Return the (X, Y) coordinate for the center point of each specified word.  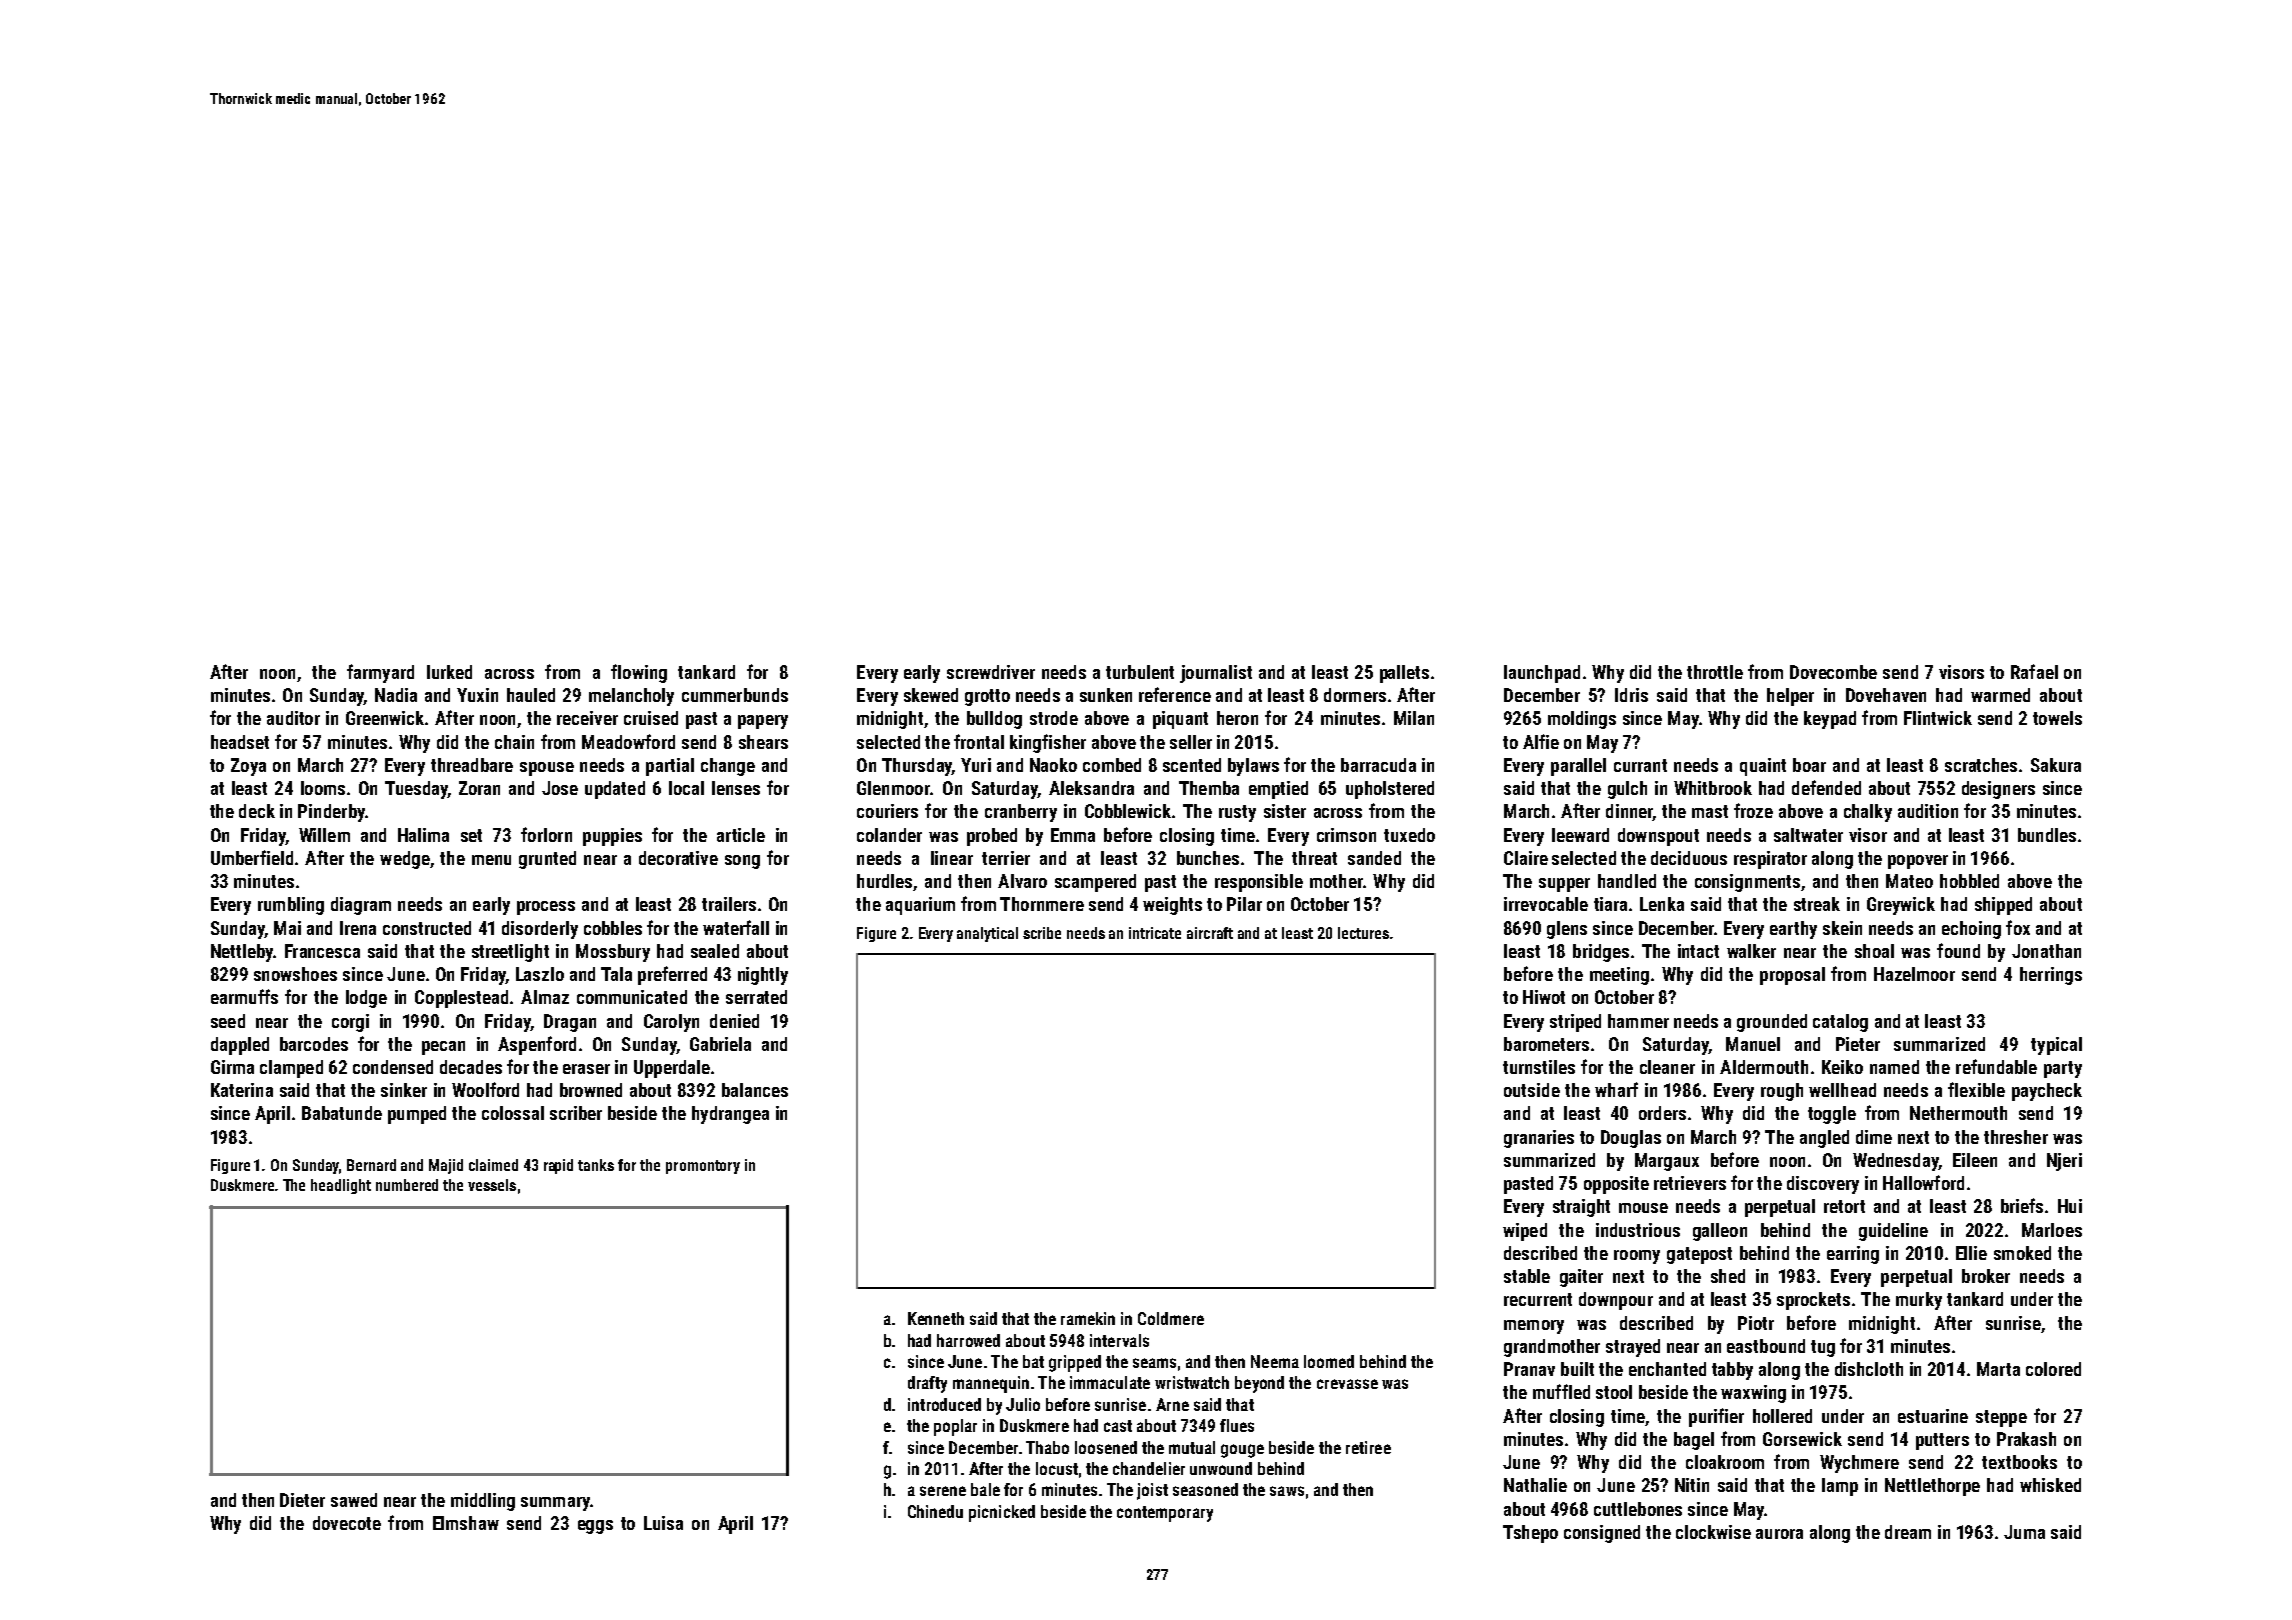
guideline (1893, 1232)
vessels (492, 1185)
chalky (1868, 813)
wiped (1525, 1232)
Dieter (302, 1500)
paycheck (2047, 1092)
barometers (1546, 1044)
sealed (715, 951)
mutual (1192, 1447)
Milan (1414, 718)
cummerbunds (735, 695)
